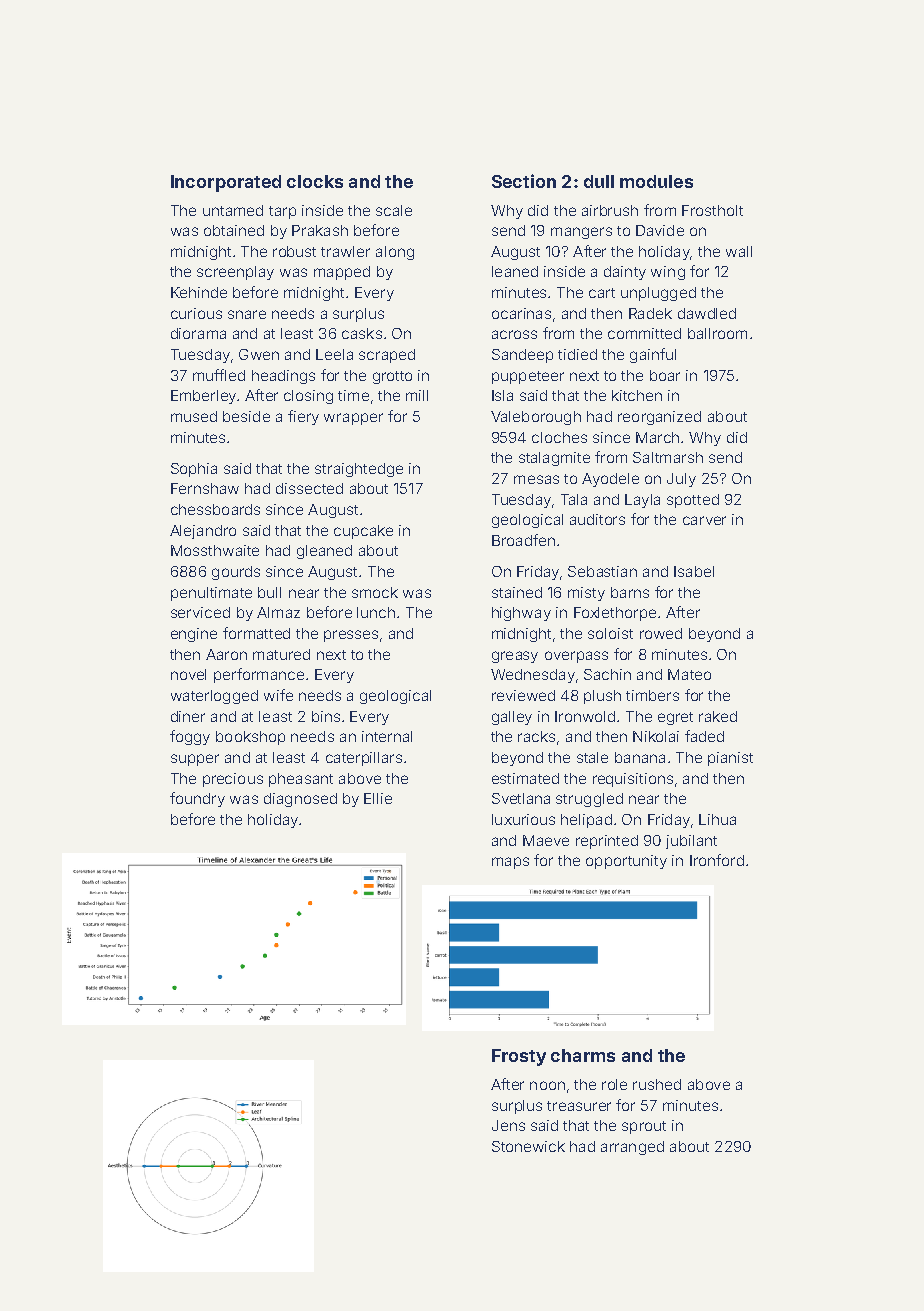 This screenshot has width=924, height=1311. Describe the element at coordinates (508, 1125) in the screenshot. I see `Jens` at that location.
